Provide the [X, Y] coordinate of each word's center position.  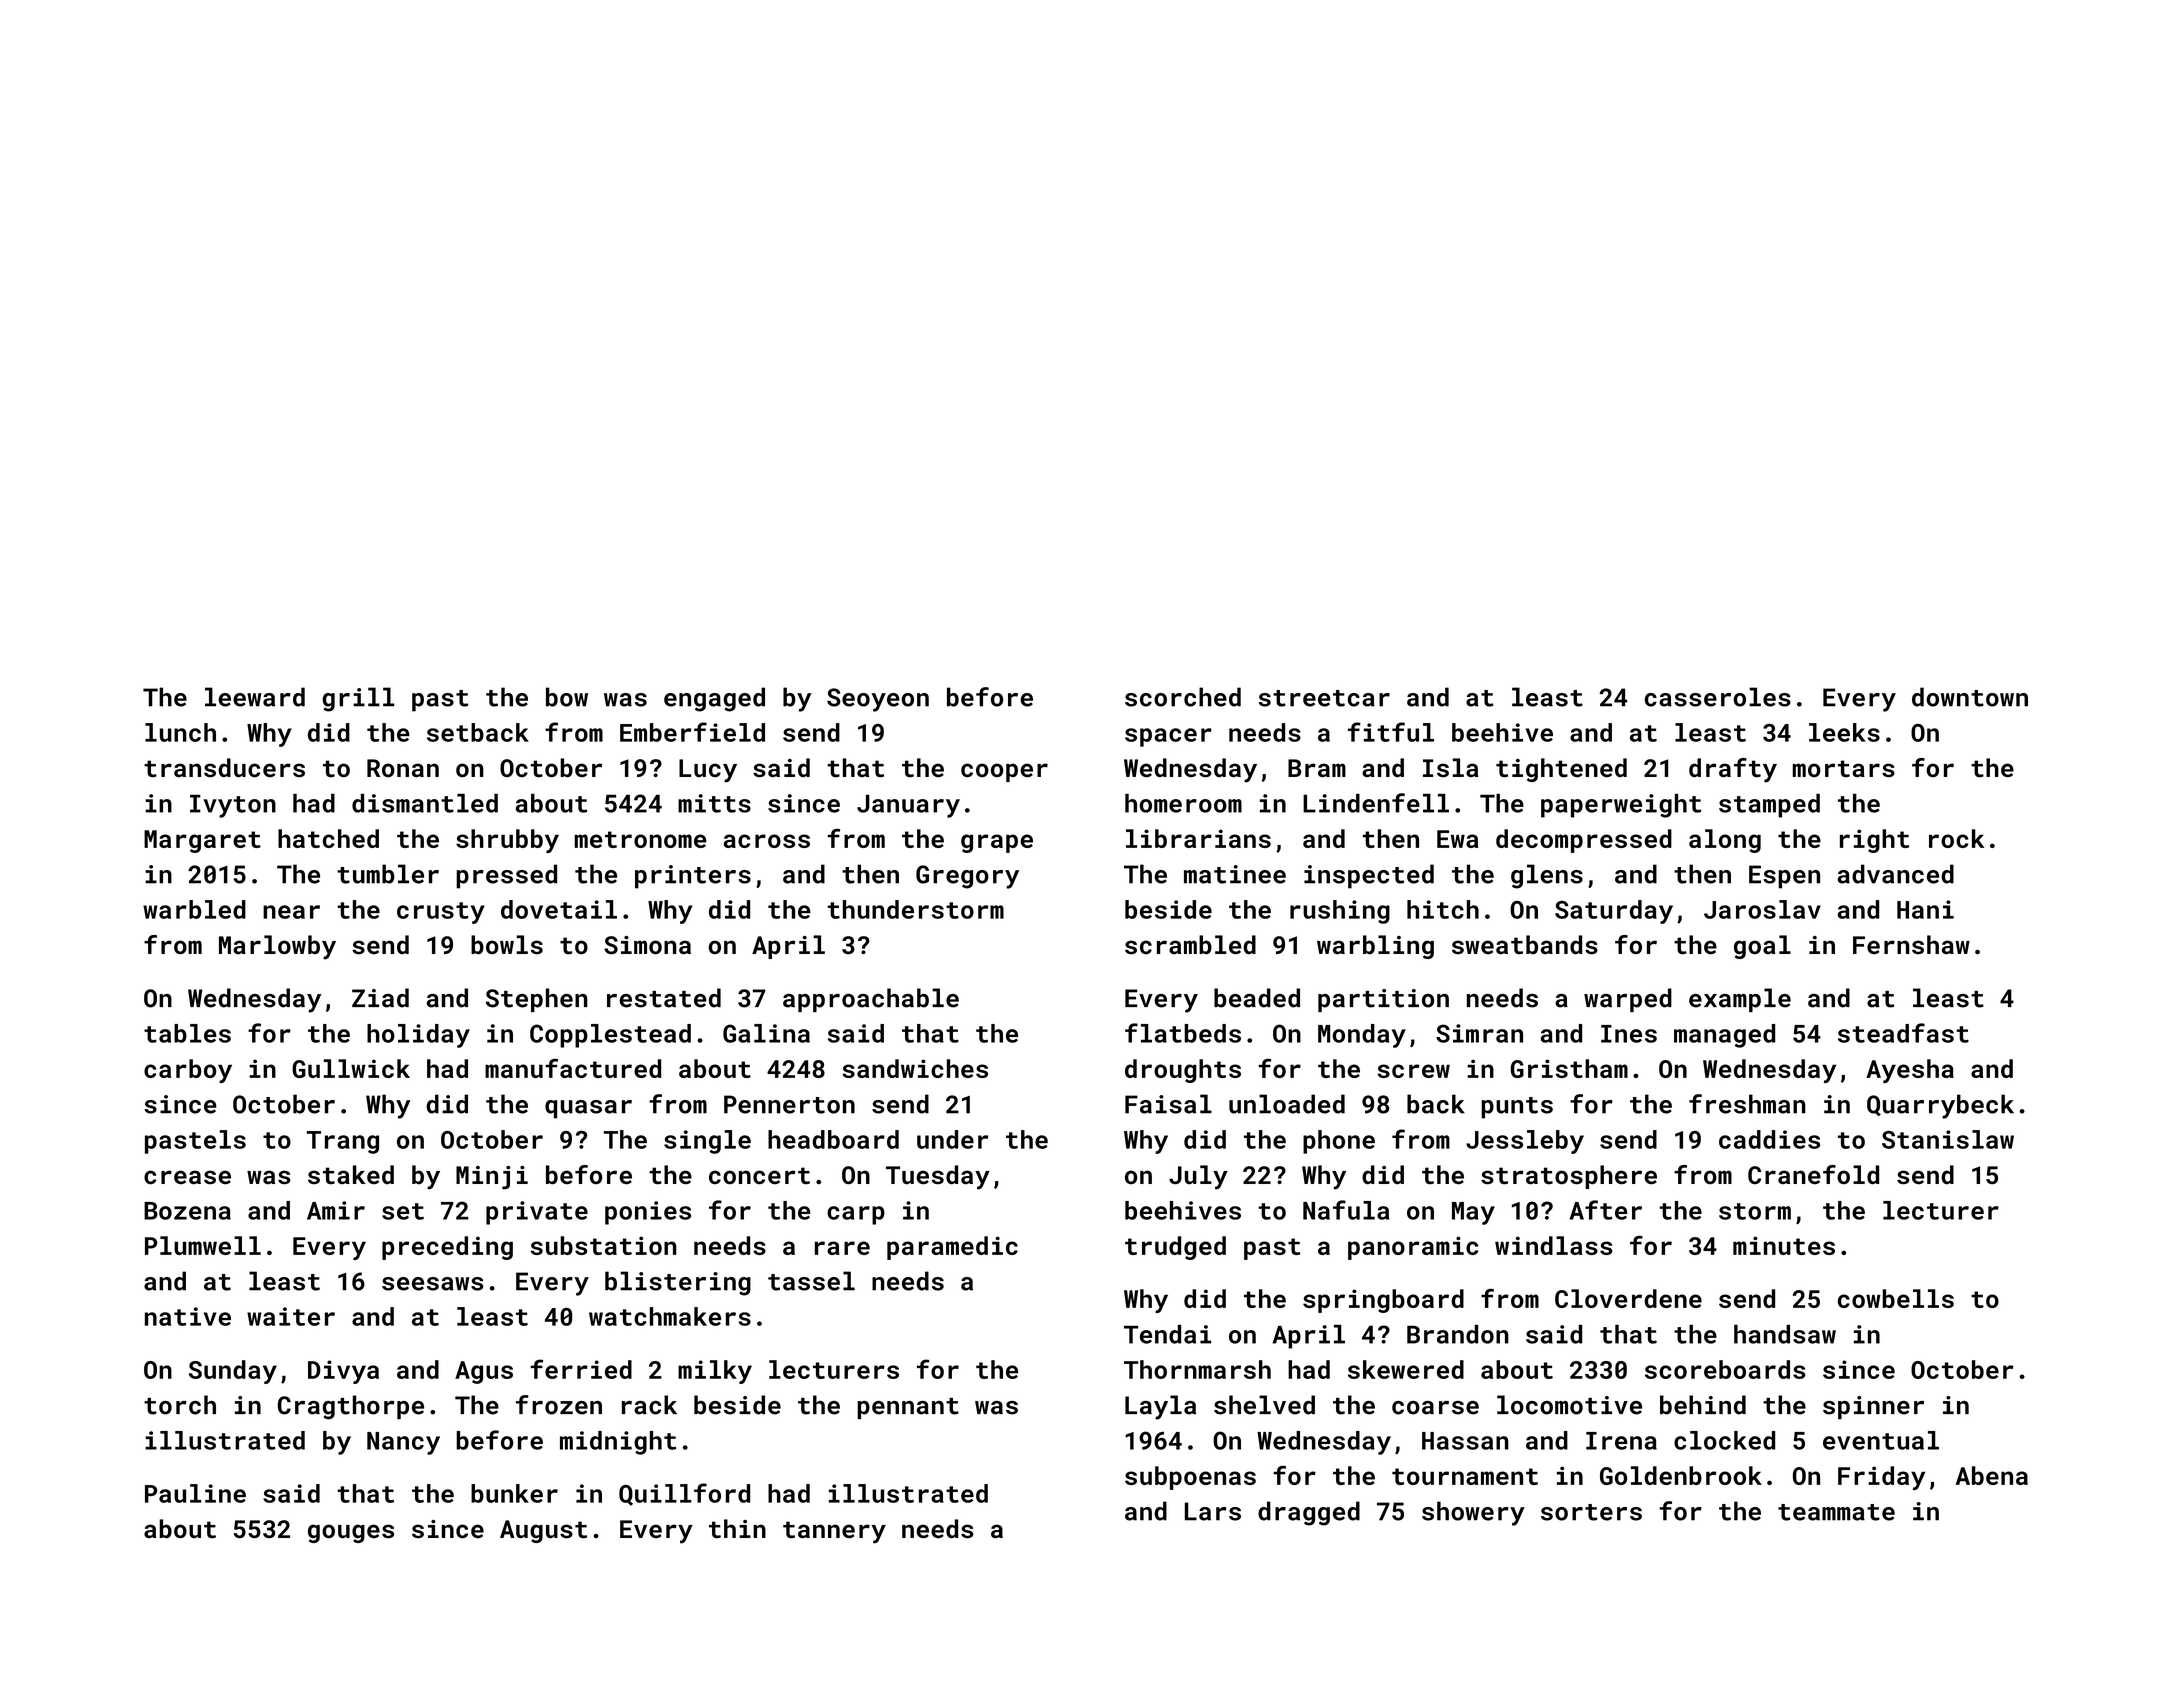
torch [180, 1405]
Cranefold [1813, 1175]
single [707, 1142]
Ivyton [233, 806]
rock [1956, 838]
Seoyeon [878, 700]
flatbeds [1183, 1033]
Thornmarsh [1197, 1369]
